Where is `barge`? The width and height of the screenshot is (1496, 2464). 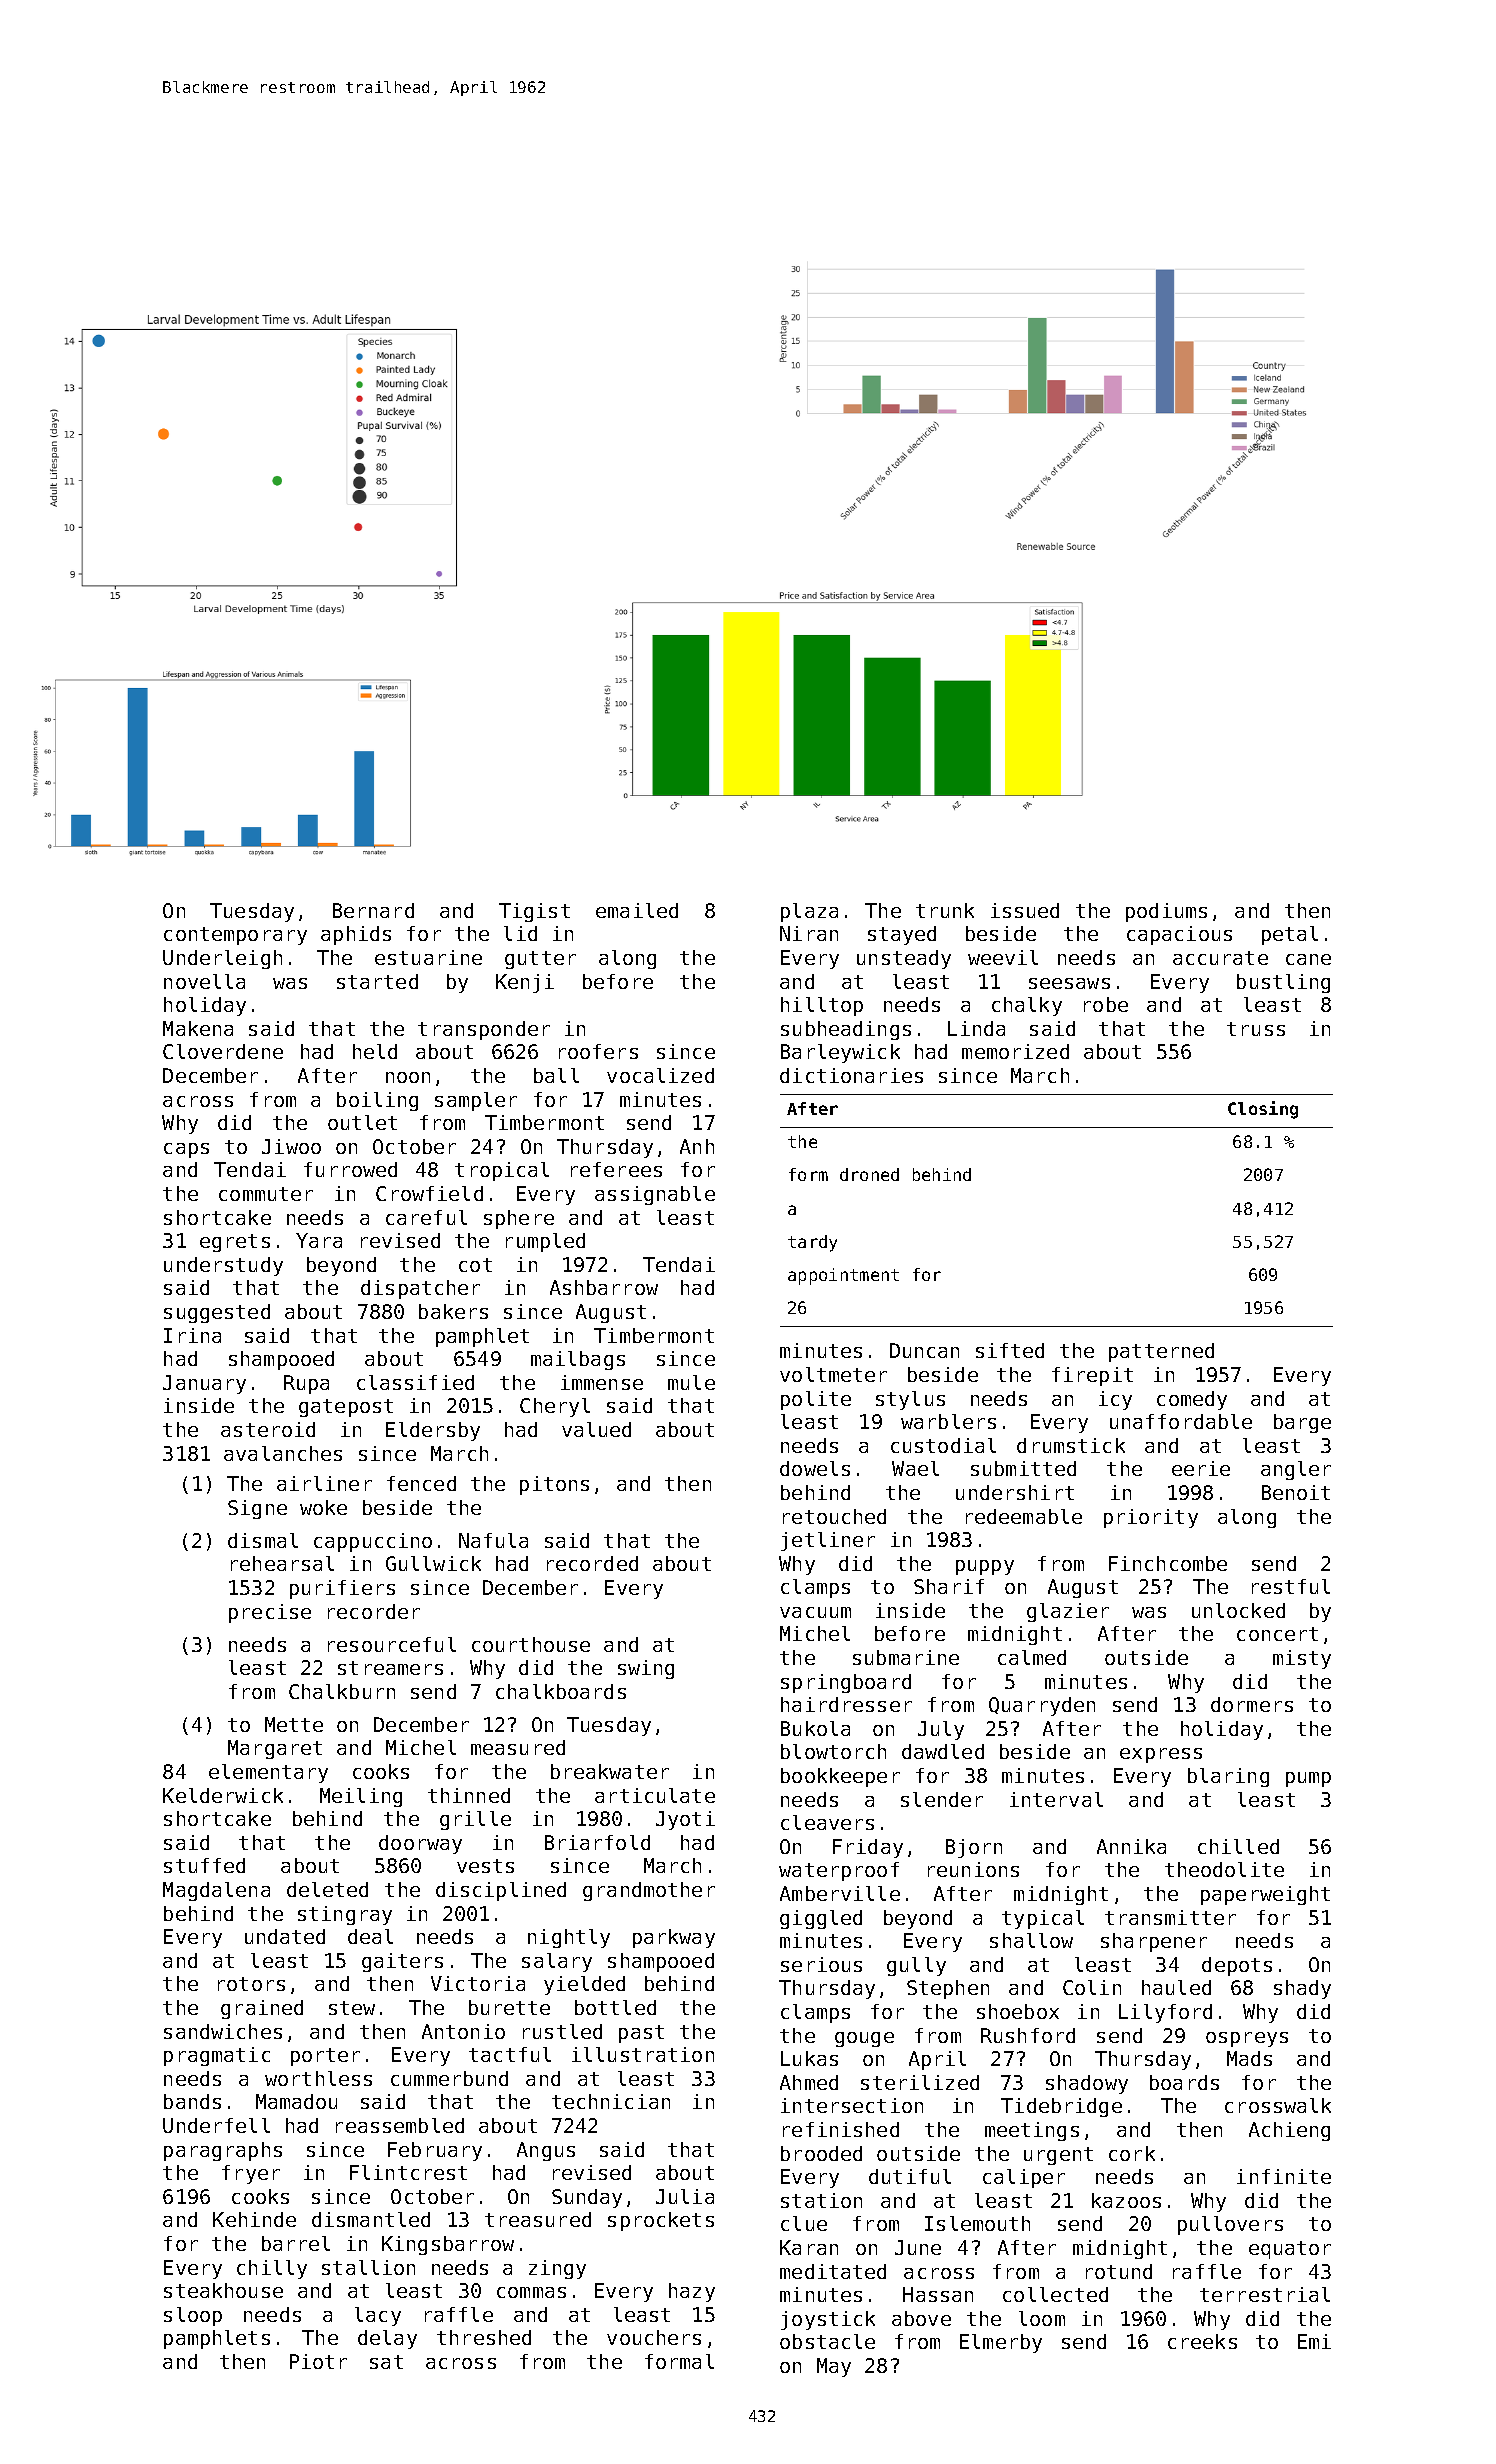 barge is located at coordinates (1302, 1423).
